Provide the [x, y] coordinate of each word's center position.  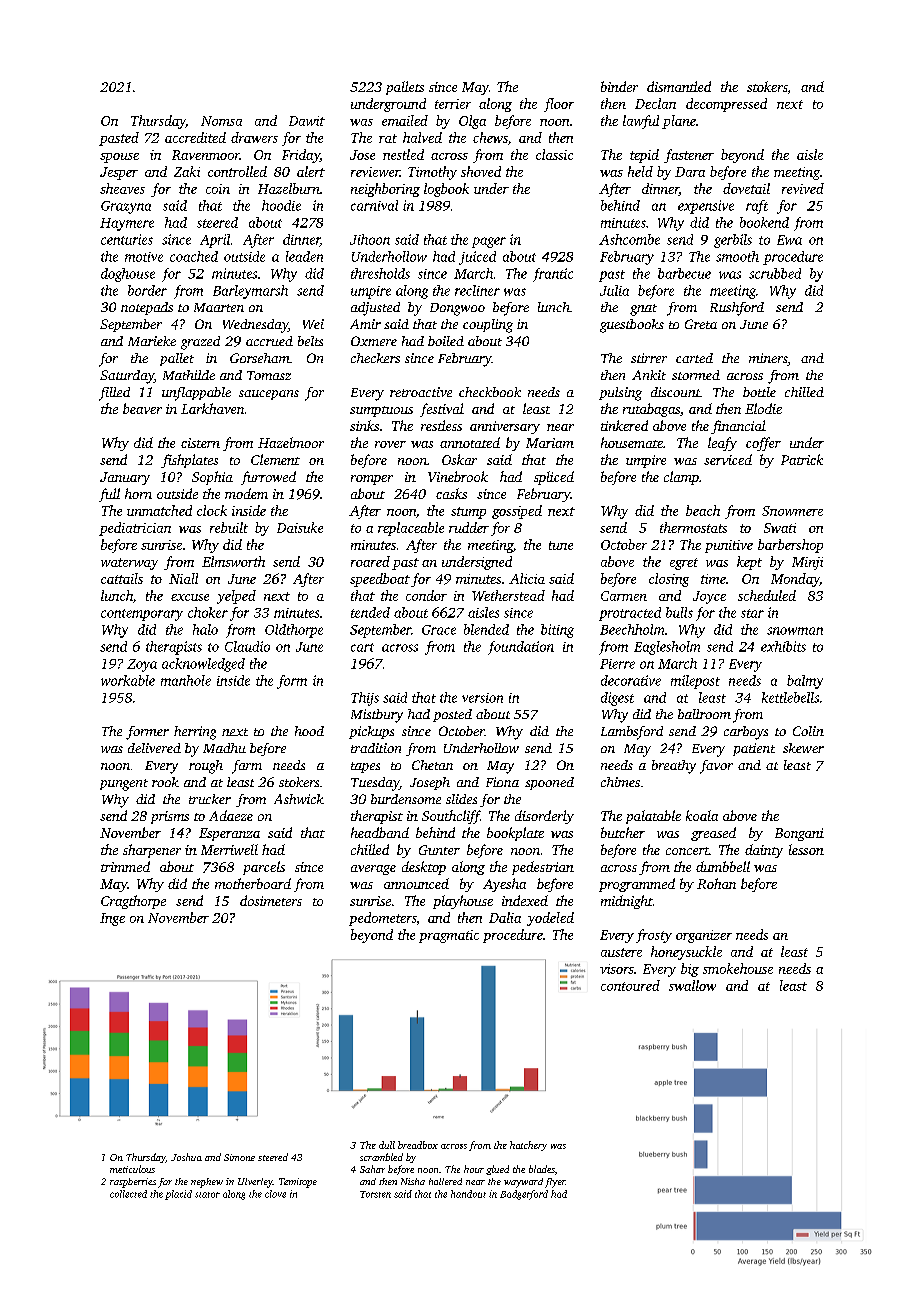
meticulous [132, 1169]
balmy [805, 682]
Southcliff [451, 817]
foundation [521, 648]
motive [144, 257]
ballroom [704, 714]
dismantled [679, 86]
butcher [623, 832]
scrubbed [775, 273]
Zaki [187, 171]
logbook [446, 190]
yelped [236, 597]
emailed [405, 120]
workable [128, 680]
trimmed [125, 866]
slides [461, 799]
